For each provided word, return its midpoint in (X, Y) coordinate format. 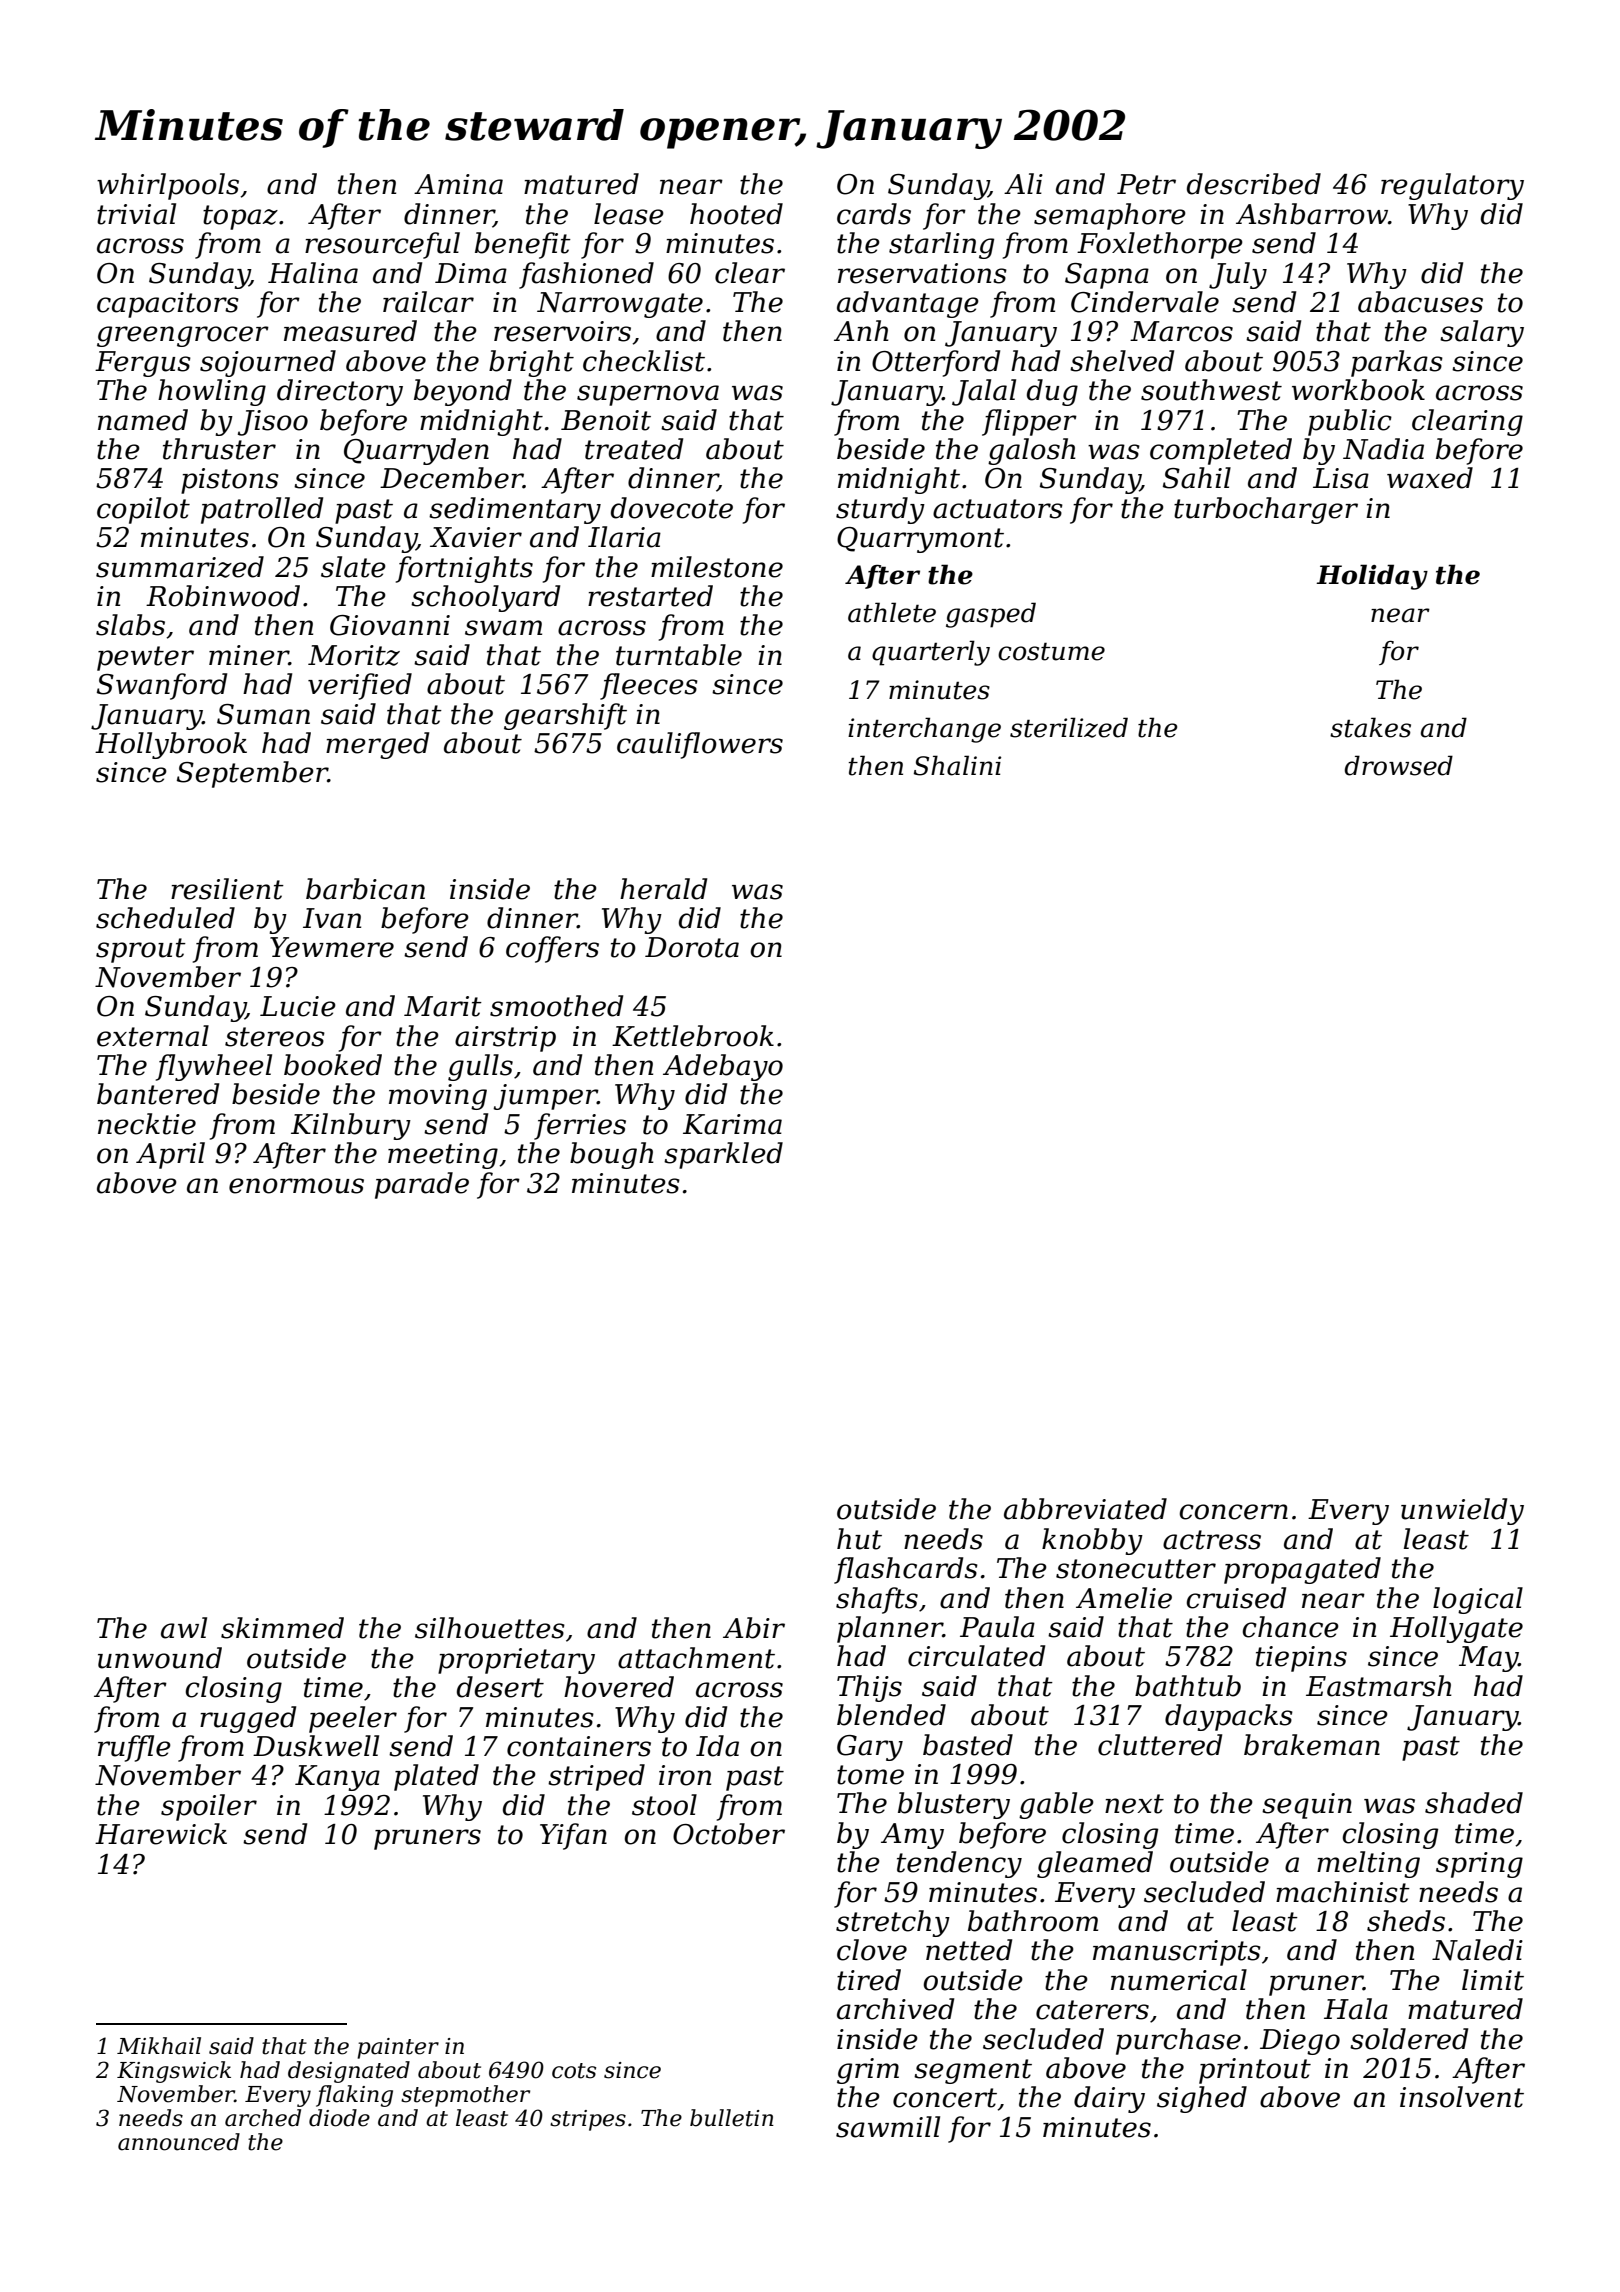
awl (184, 1628)
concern (1233, 1512)
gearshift (565, 716)
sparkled (723, 1155)
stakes (1370, 727)
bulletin (732, 2118)
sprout (141, 950)
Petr (1146, 184)
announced (179, 2142)
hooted (736, 214)
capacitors (168, 305)
